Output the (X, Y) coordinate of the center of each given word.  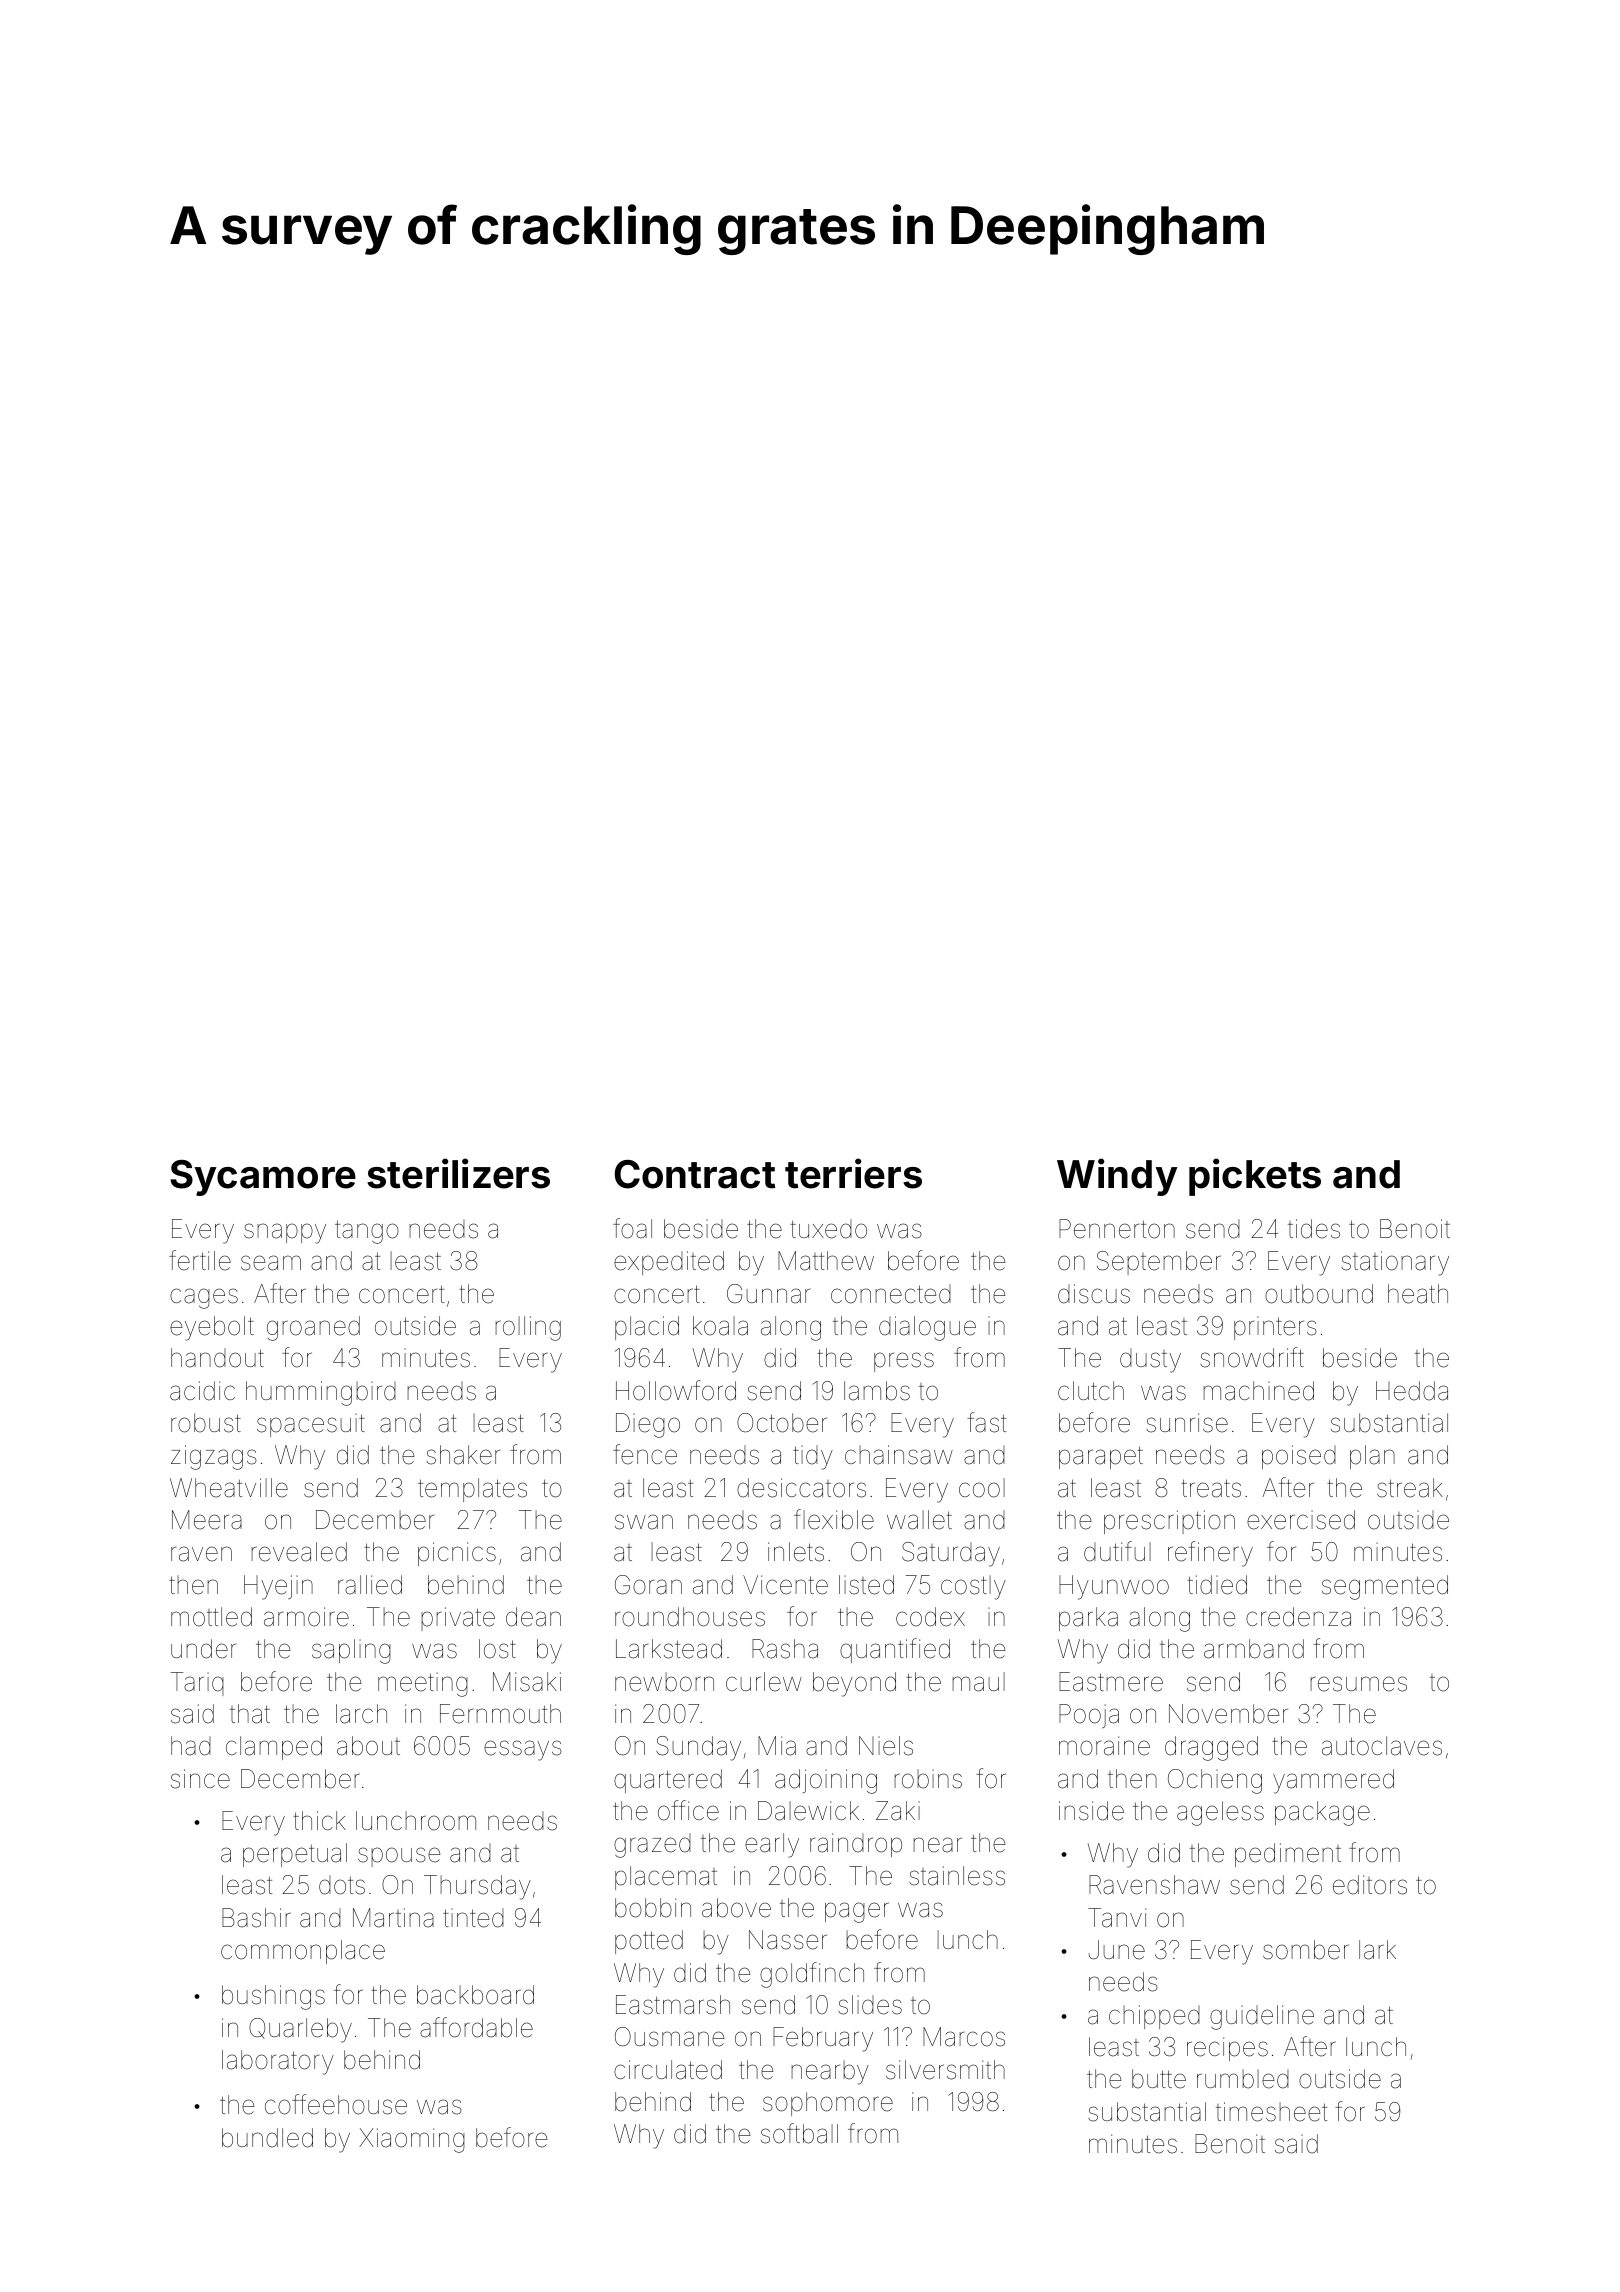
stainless (957, 1876)
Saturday (951, 1554)
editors (1370, 1885)
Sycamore (263, 1178)
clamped (274, 1748)
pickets (1255, 1177)
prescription (1169, 1522)
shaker (463, 1455)
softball (799, 2133)
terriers (853, 1173)
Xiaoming (412, 2140)
